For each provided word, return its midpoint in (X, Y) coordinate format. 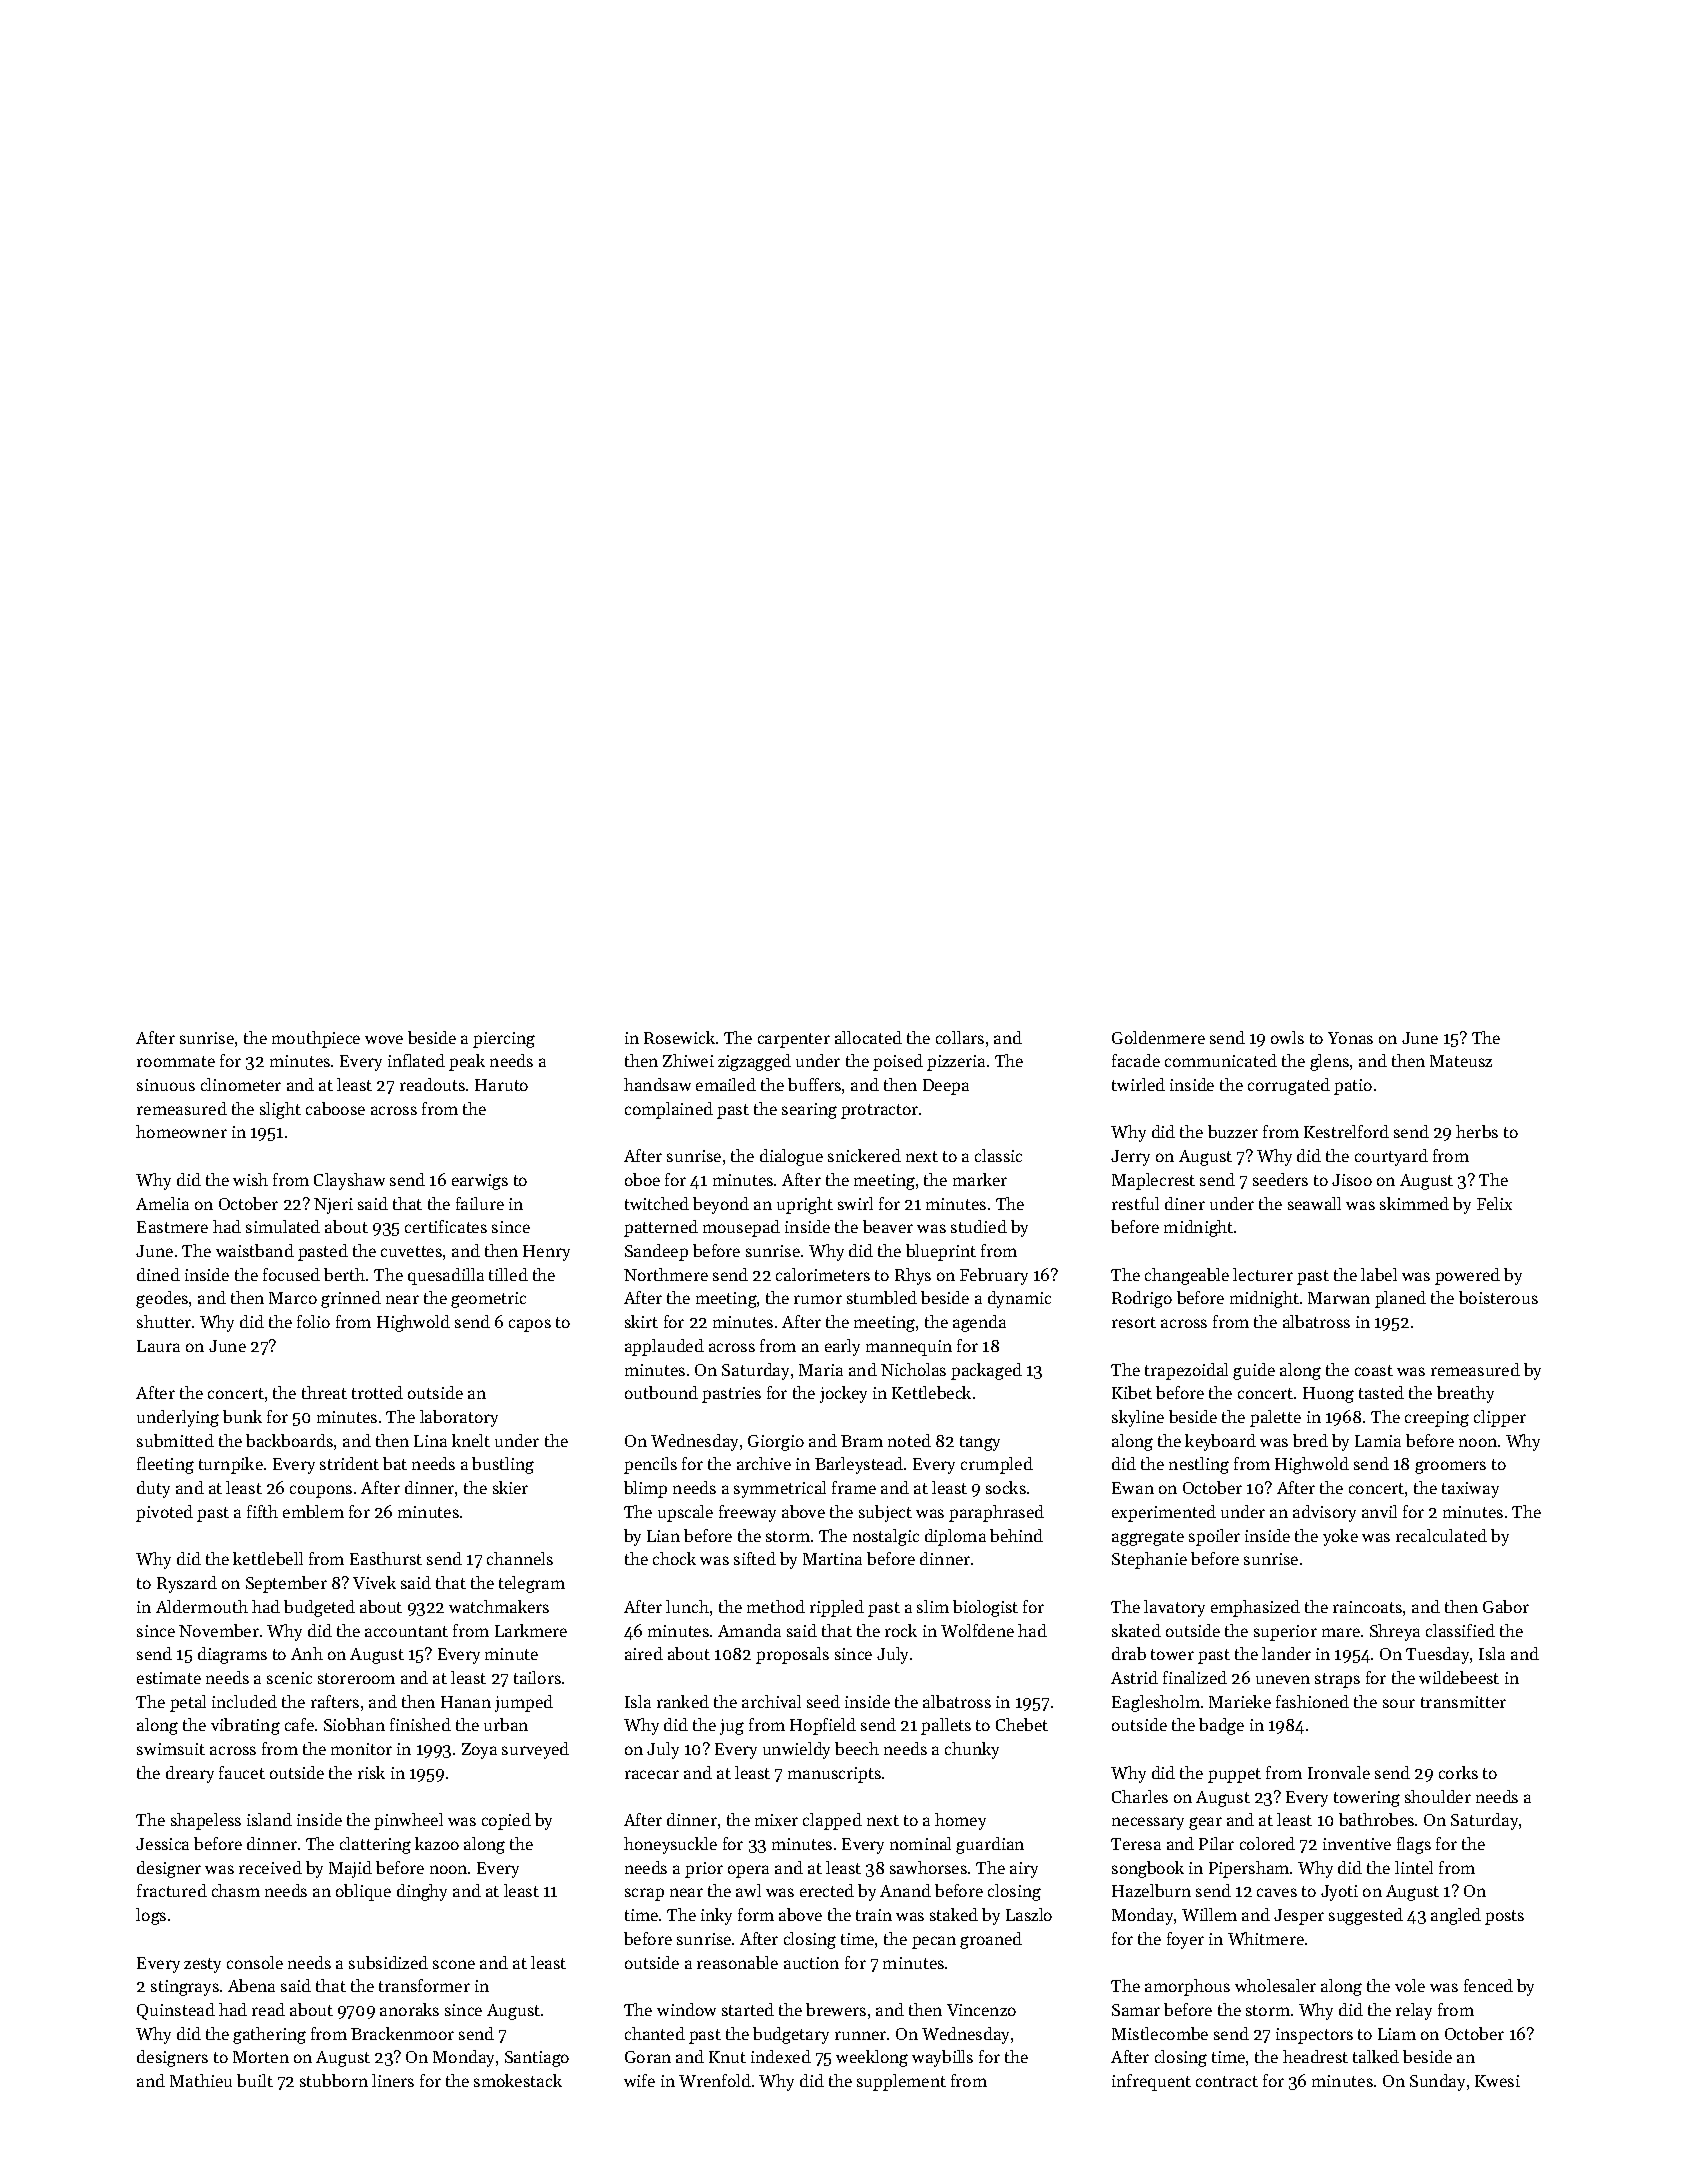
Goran (648, 2057)
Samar (1136, 2010)
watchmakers (499, 1606)
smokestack (518, 2080)
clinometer (241, 1084)
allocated (868, 1037)
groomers (1450, 1467)
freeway (747, 1513)
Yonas (1350, 1038)
